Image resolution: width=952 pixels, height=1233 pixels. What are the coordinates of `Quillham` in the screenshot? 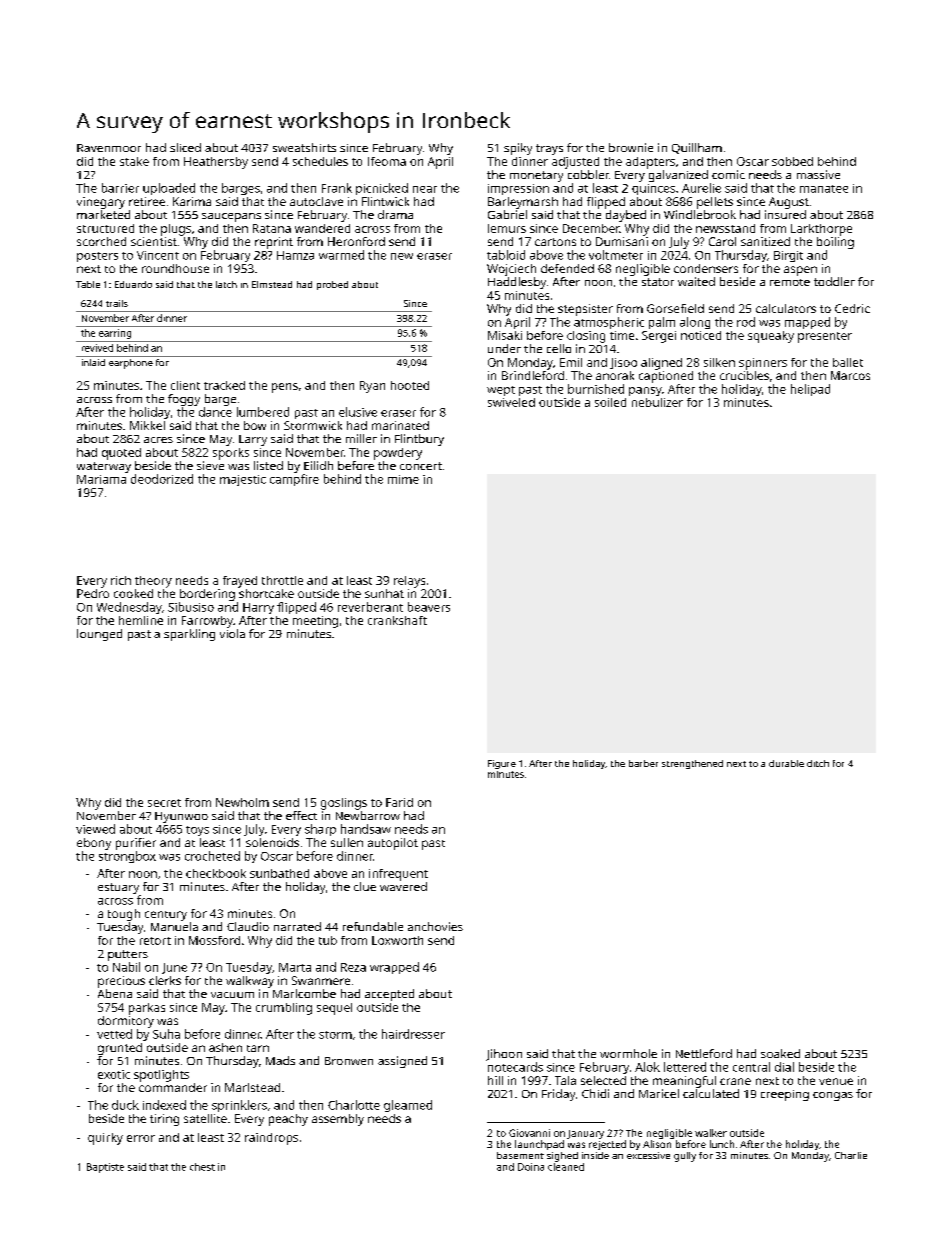 It's located at (697, 148).
